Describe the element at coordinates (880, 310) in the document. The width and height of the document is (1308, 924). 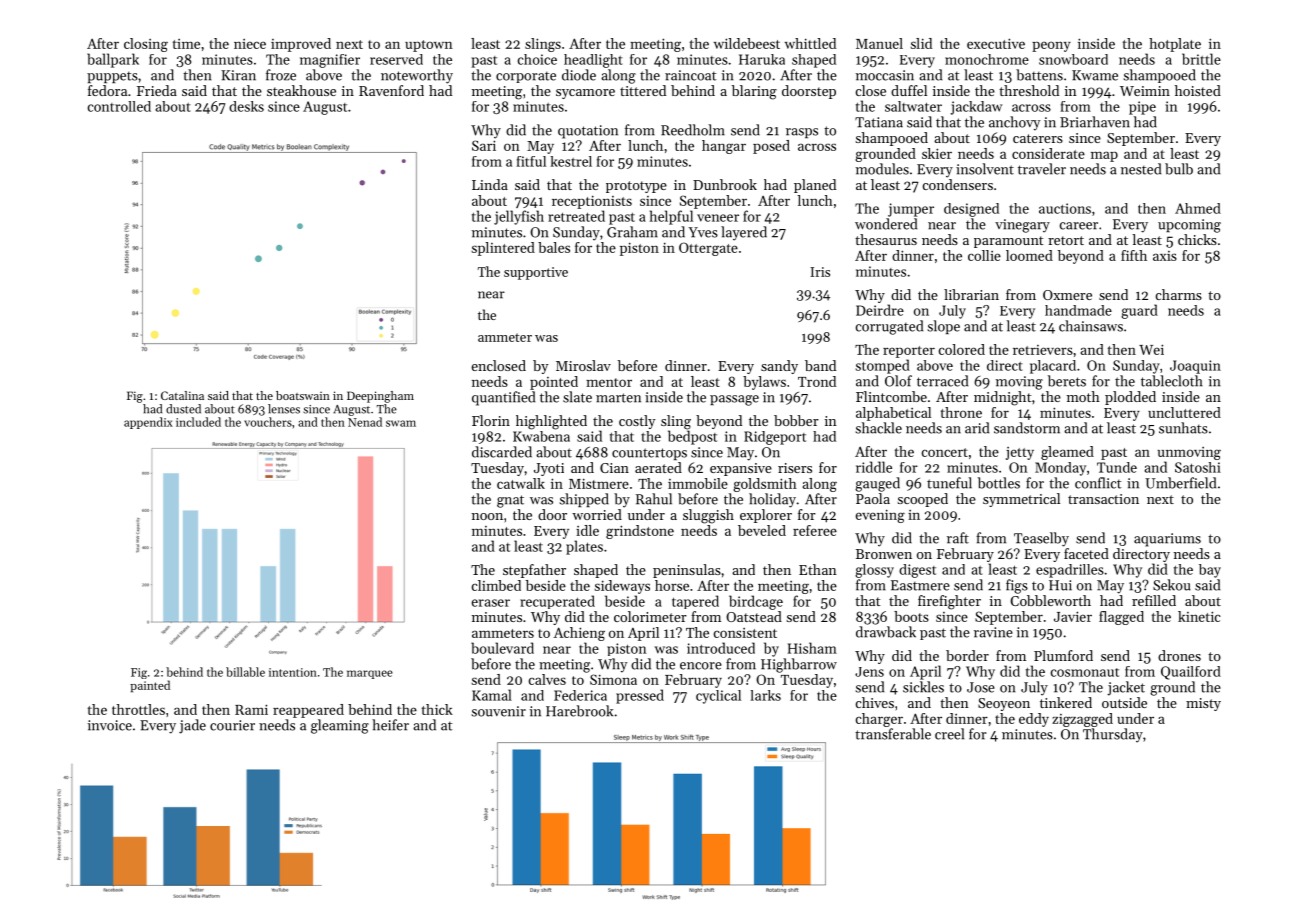
I see `Deirdre` at that location.
